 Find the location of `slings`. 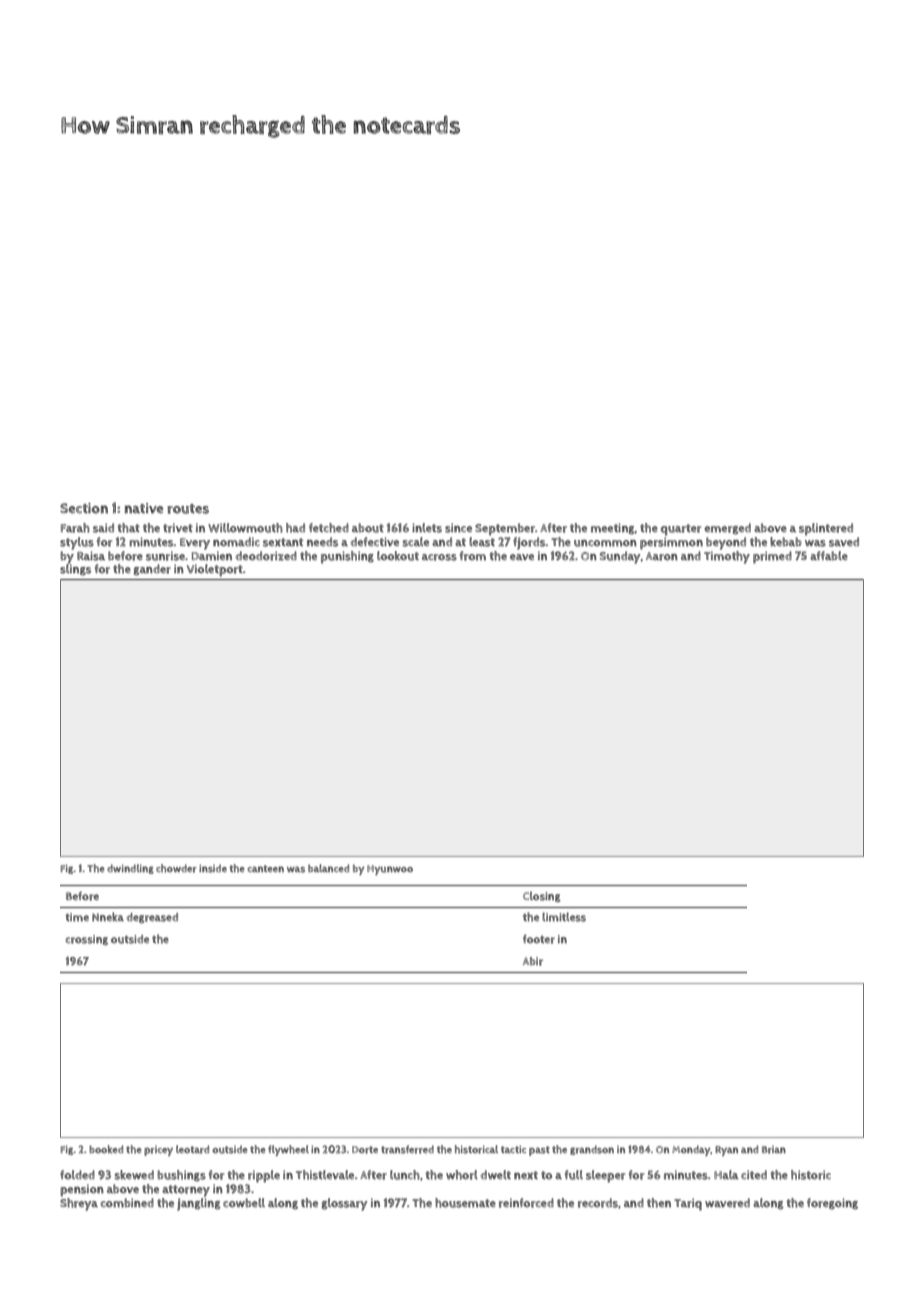

slings is located at coordinates (75, 570).
